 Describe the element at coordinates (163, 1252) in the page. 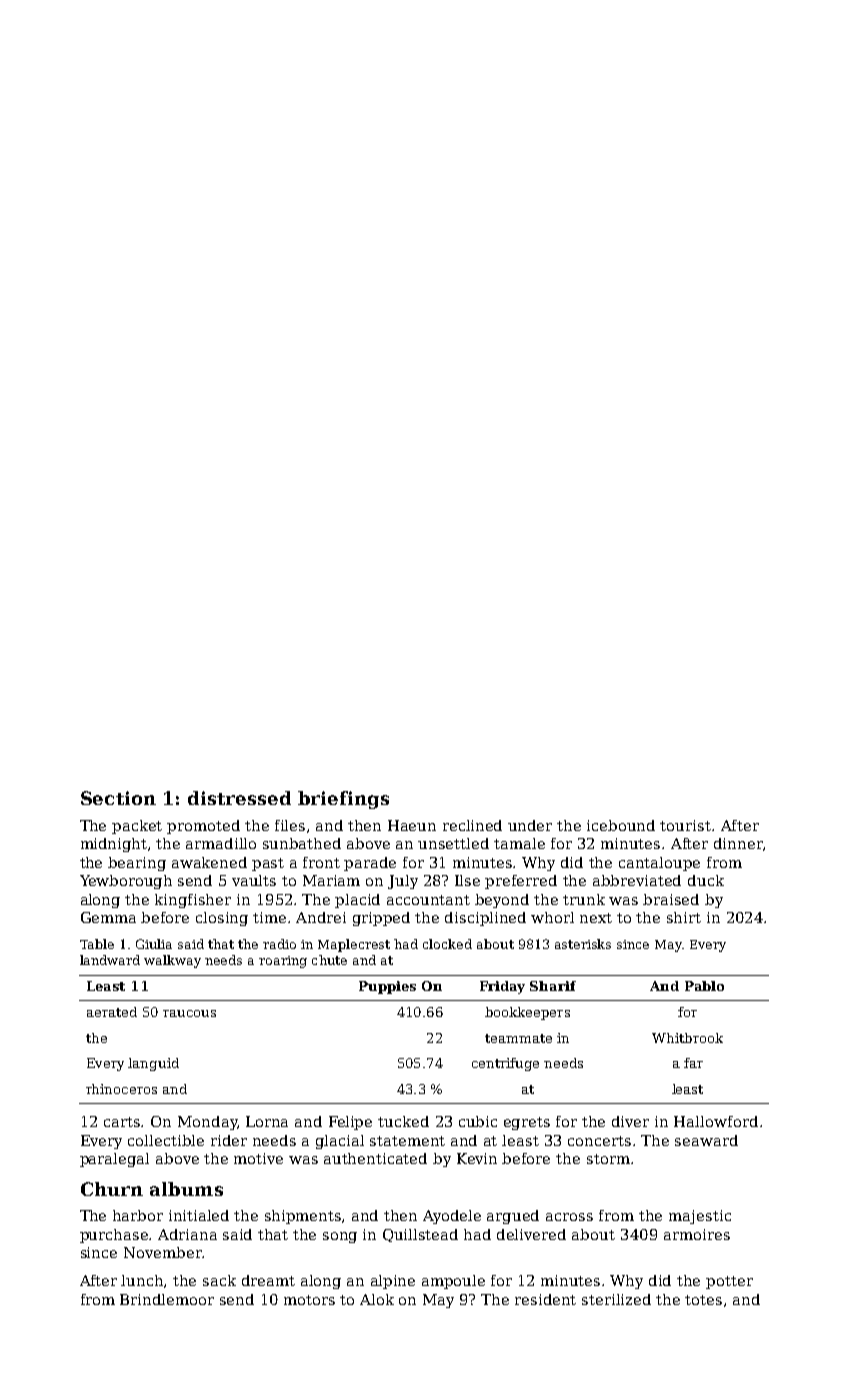

I see `November` at that location.
